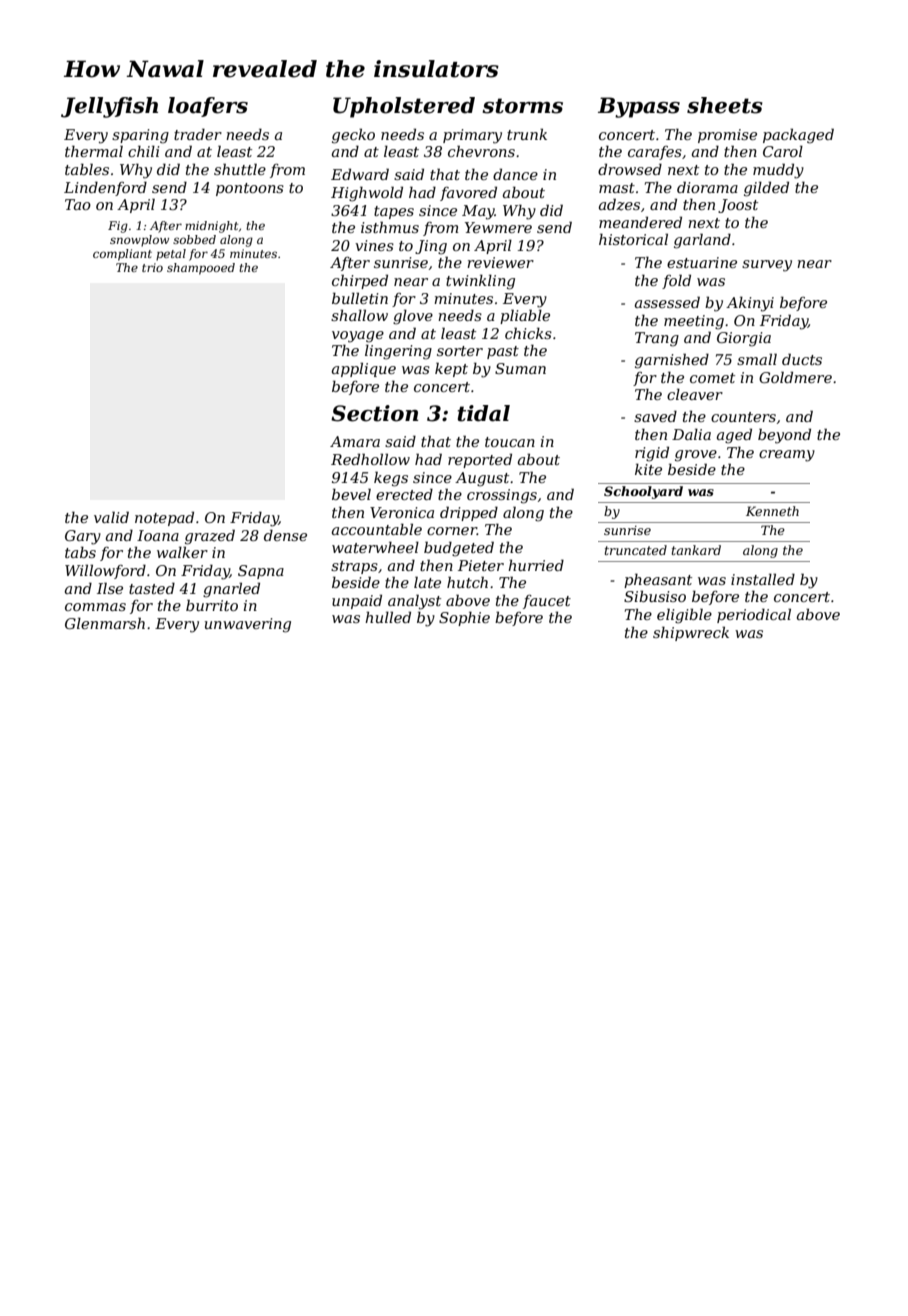 The image size is (908, 1316). Describe the element at coordinates (643, 492) in the screenshot. I see `Schoolyard` at that location.
